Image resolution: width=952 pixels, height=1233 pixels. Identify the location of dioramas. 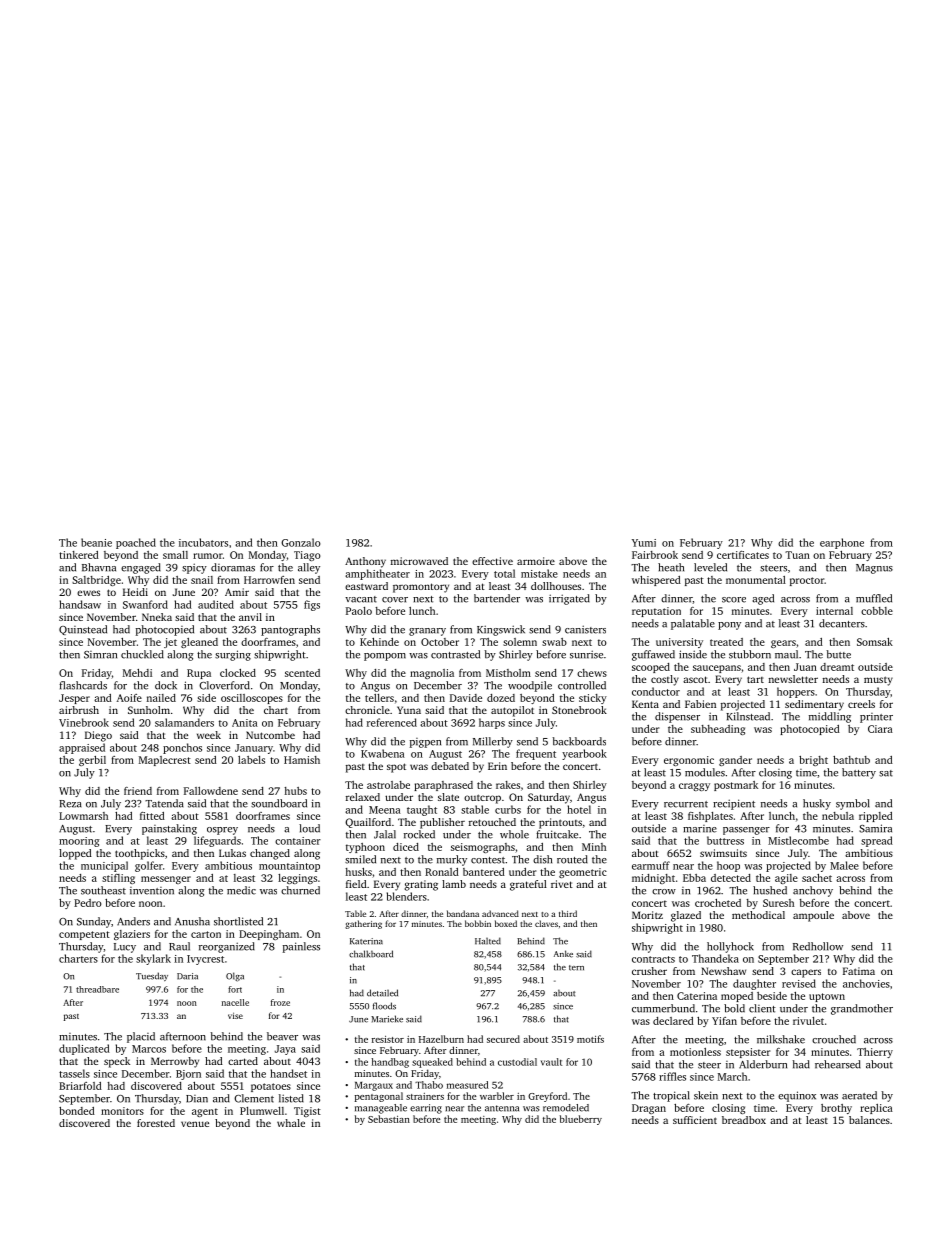
(233, 567).
